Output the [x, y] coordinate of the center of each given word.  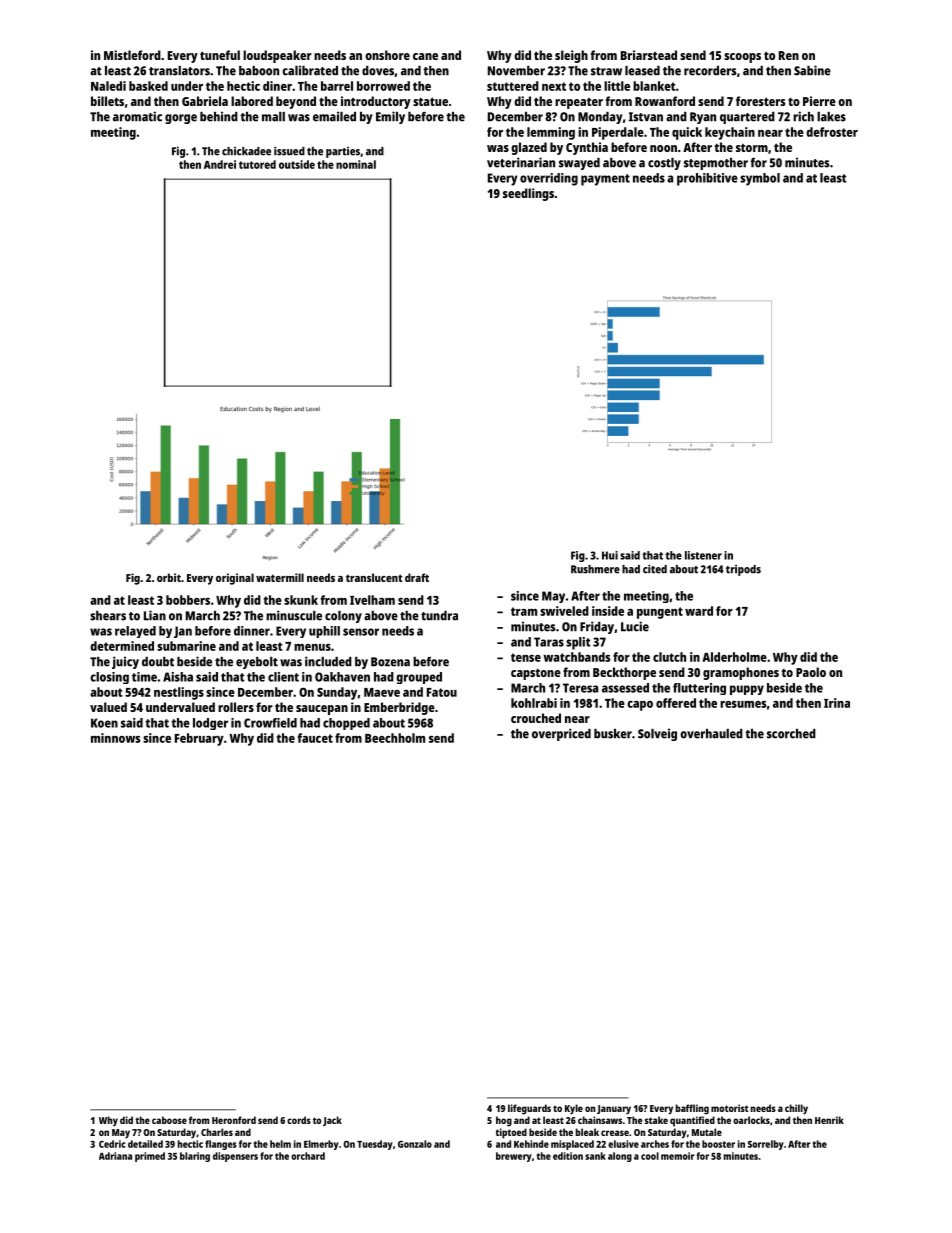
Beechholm [395, 738]
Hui [610, 555]
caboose [169, 1120]
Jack [332, 1121]
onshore [387, 55]
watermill [280, 577]
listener [703, 555]
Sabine [812, 70]
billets [107, 101]
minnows [115, 738]
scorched [791, 734]
